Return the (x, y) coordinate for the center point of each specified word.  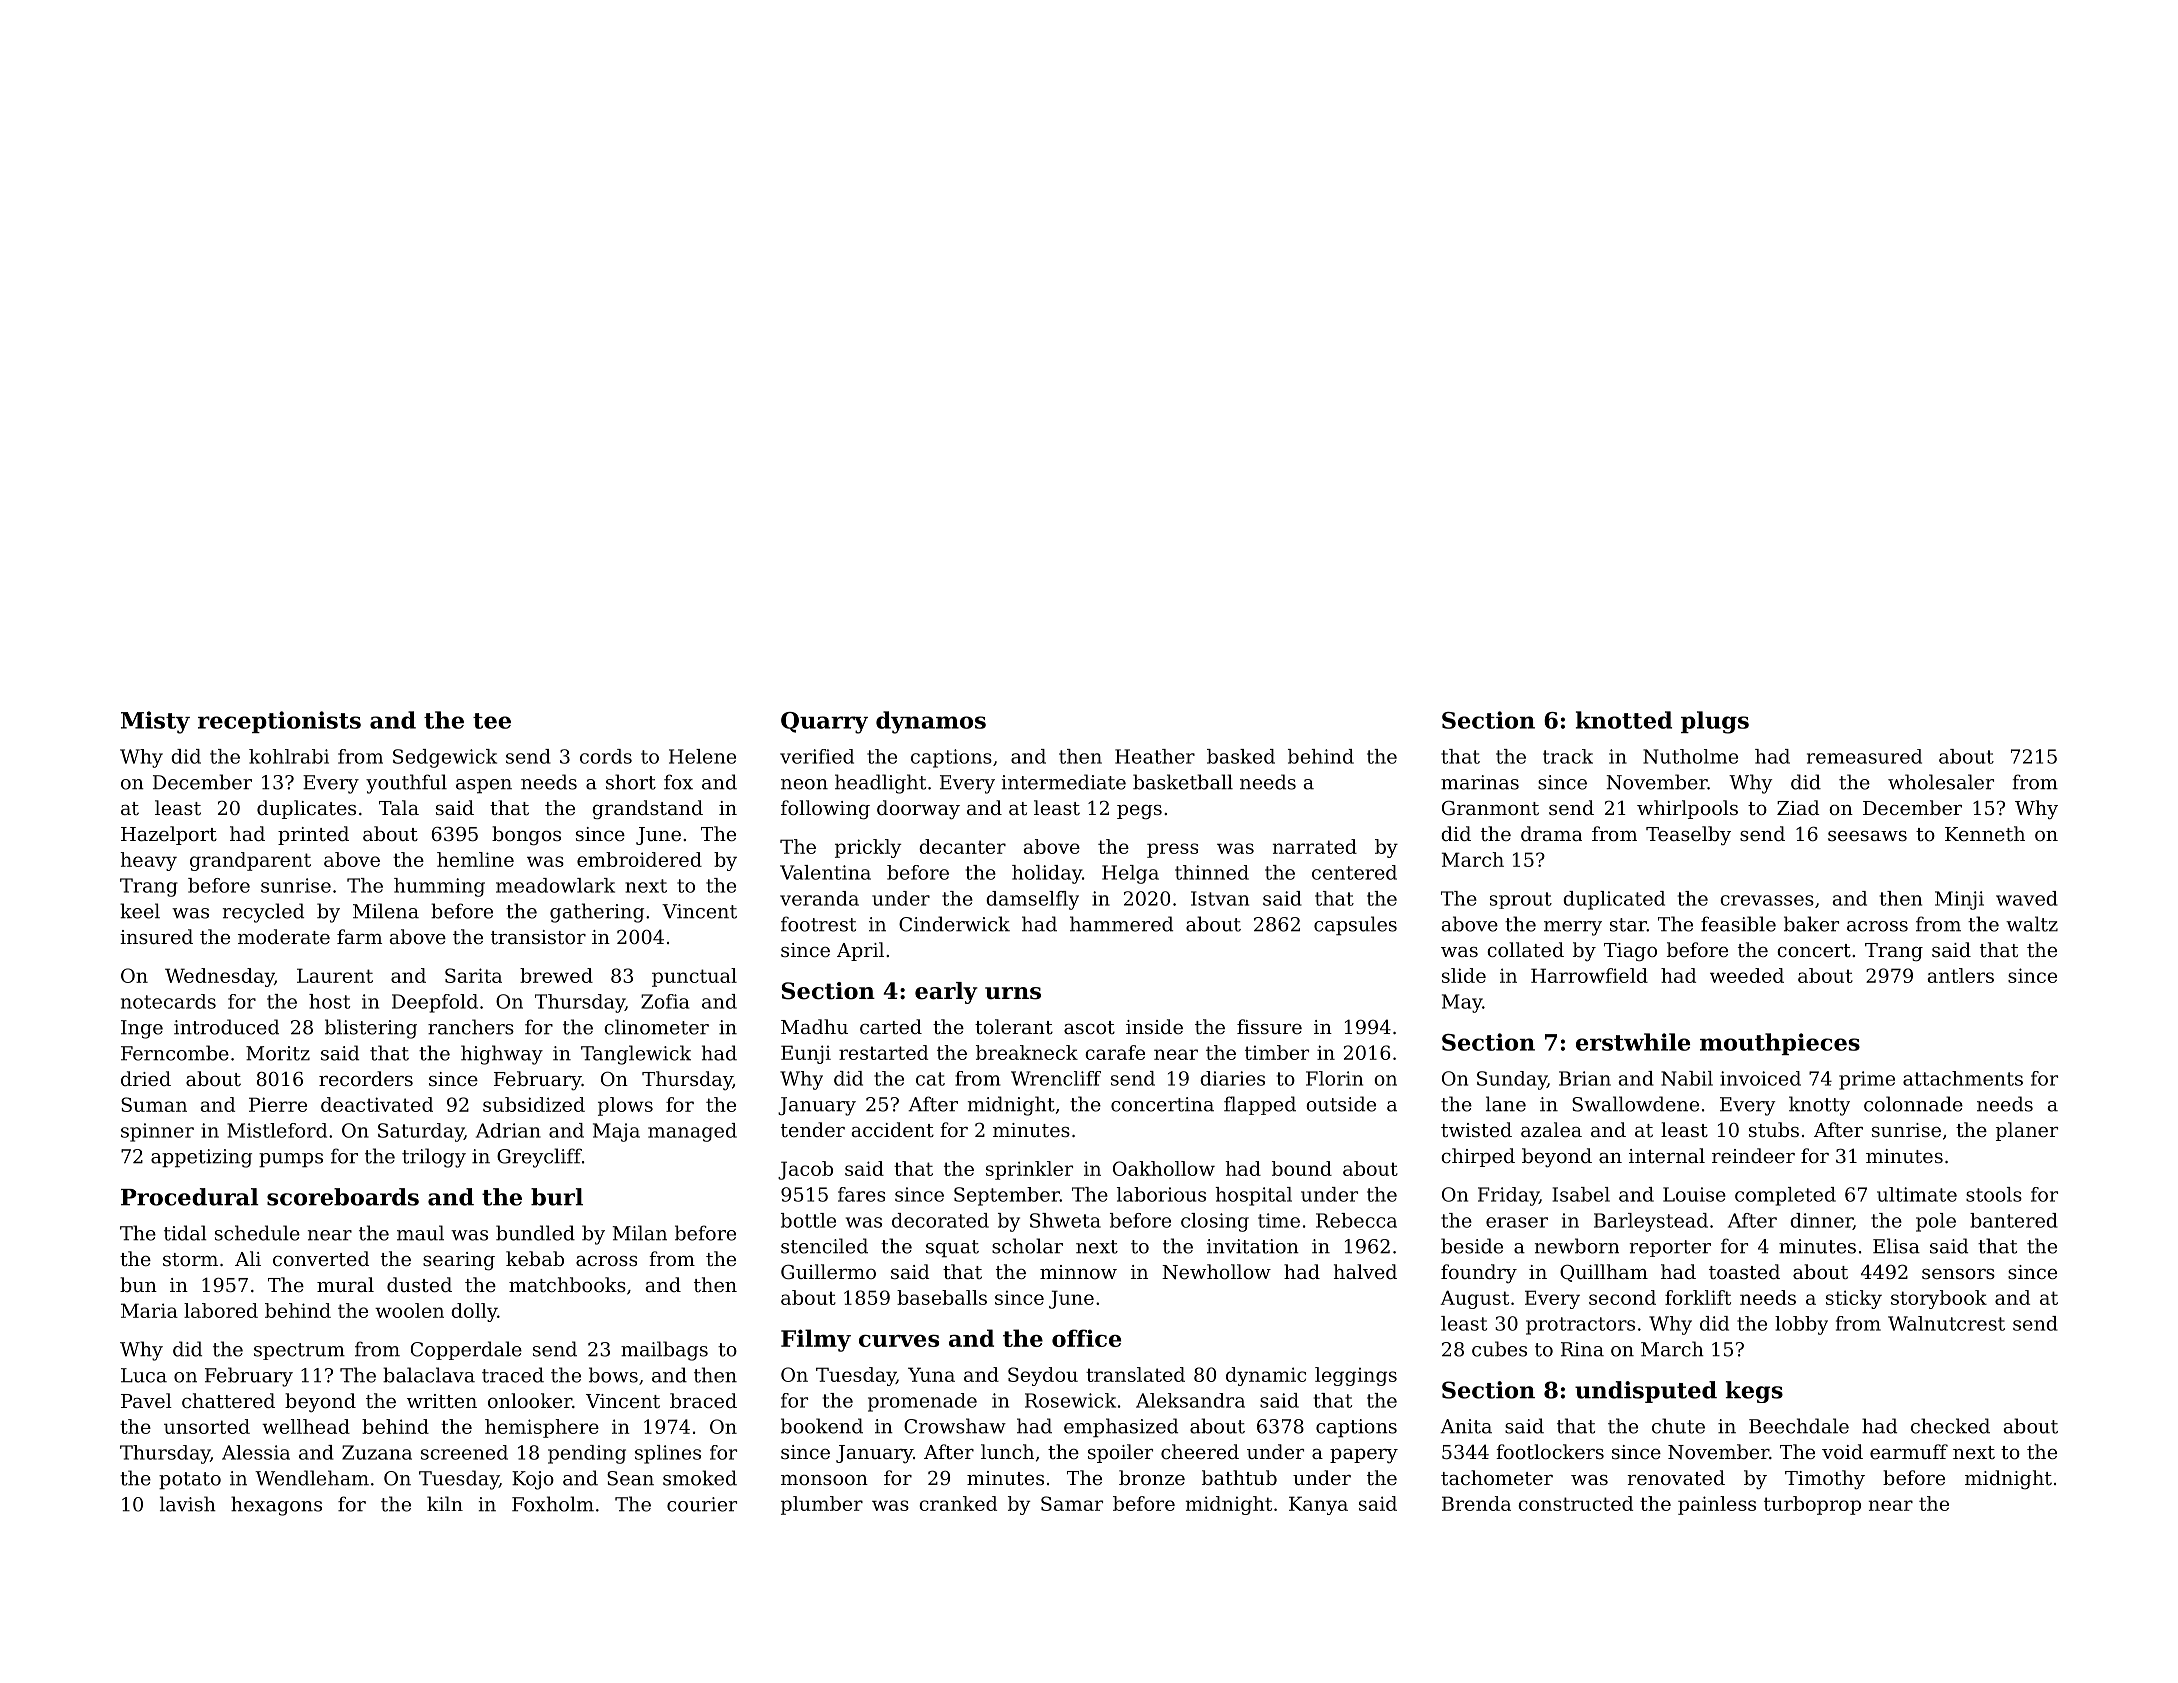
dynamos (931, 722)
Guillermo (828, 1271)
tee (492, 721)
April (860, 951)
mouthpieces (1780, 1044)
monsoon (824, 1480)
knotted (1624, 720)
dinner (1821, 1221)
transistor (538, 937)
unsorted (207, 1426)
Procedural (190, 1197)
